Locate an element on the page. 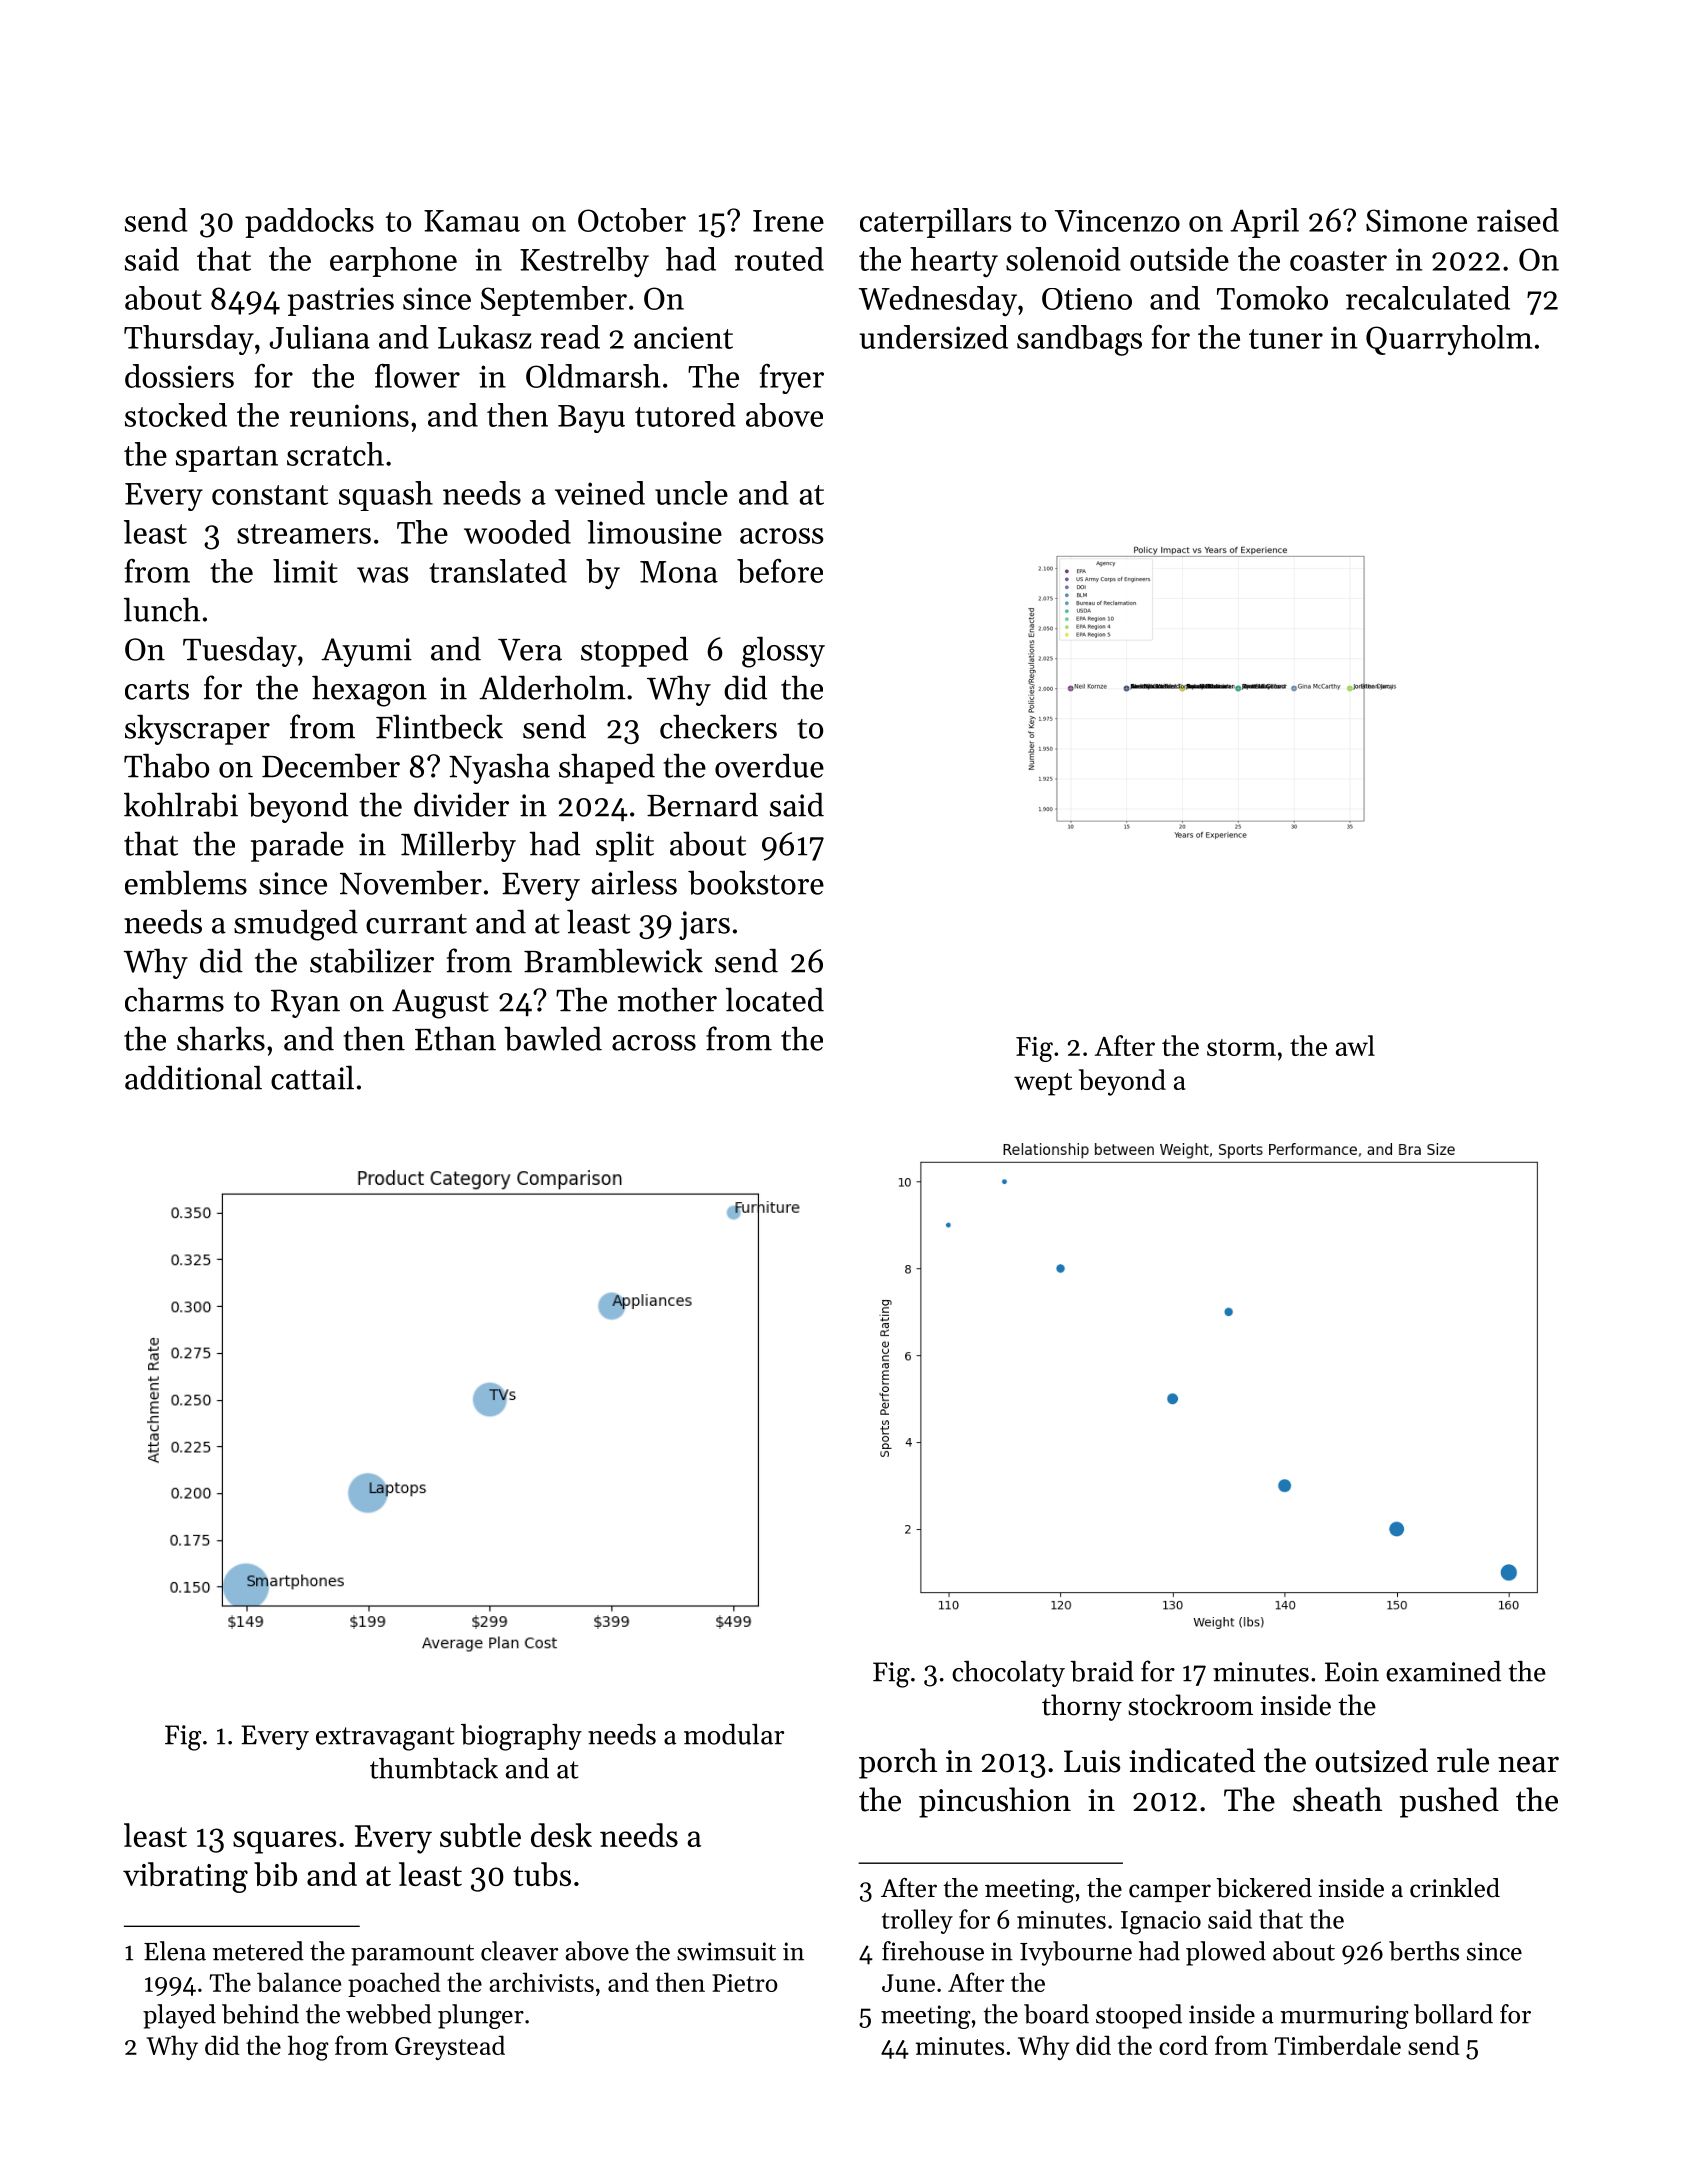 The width and height of the page is (1683, 2178). chocolaty is located at coordinates (1008, 1674).
